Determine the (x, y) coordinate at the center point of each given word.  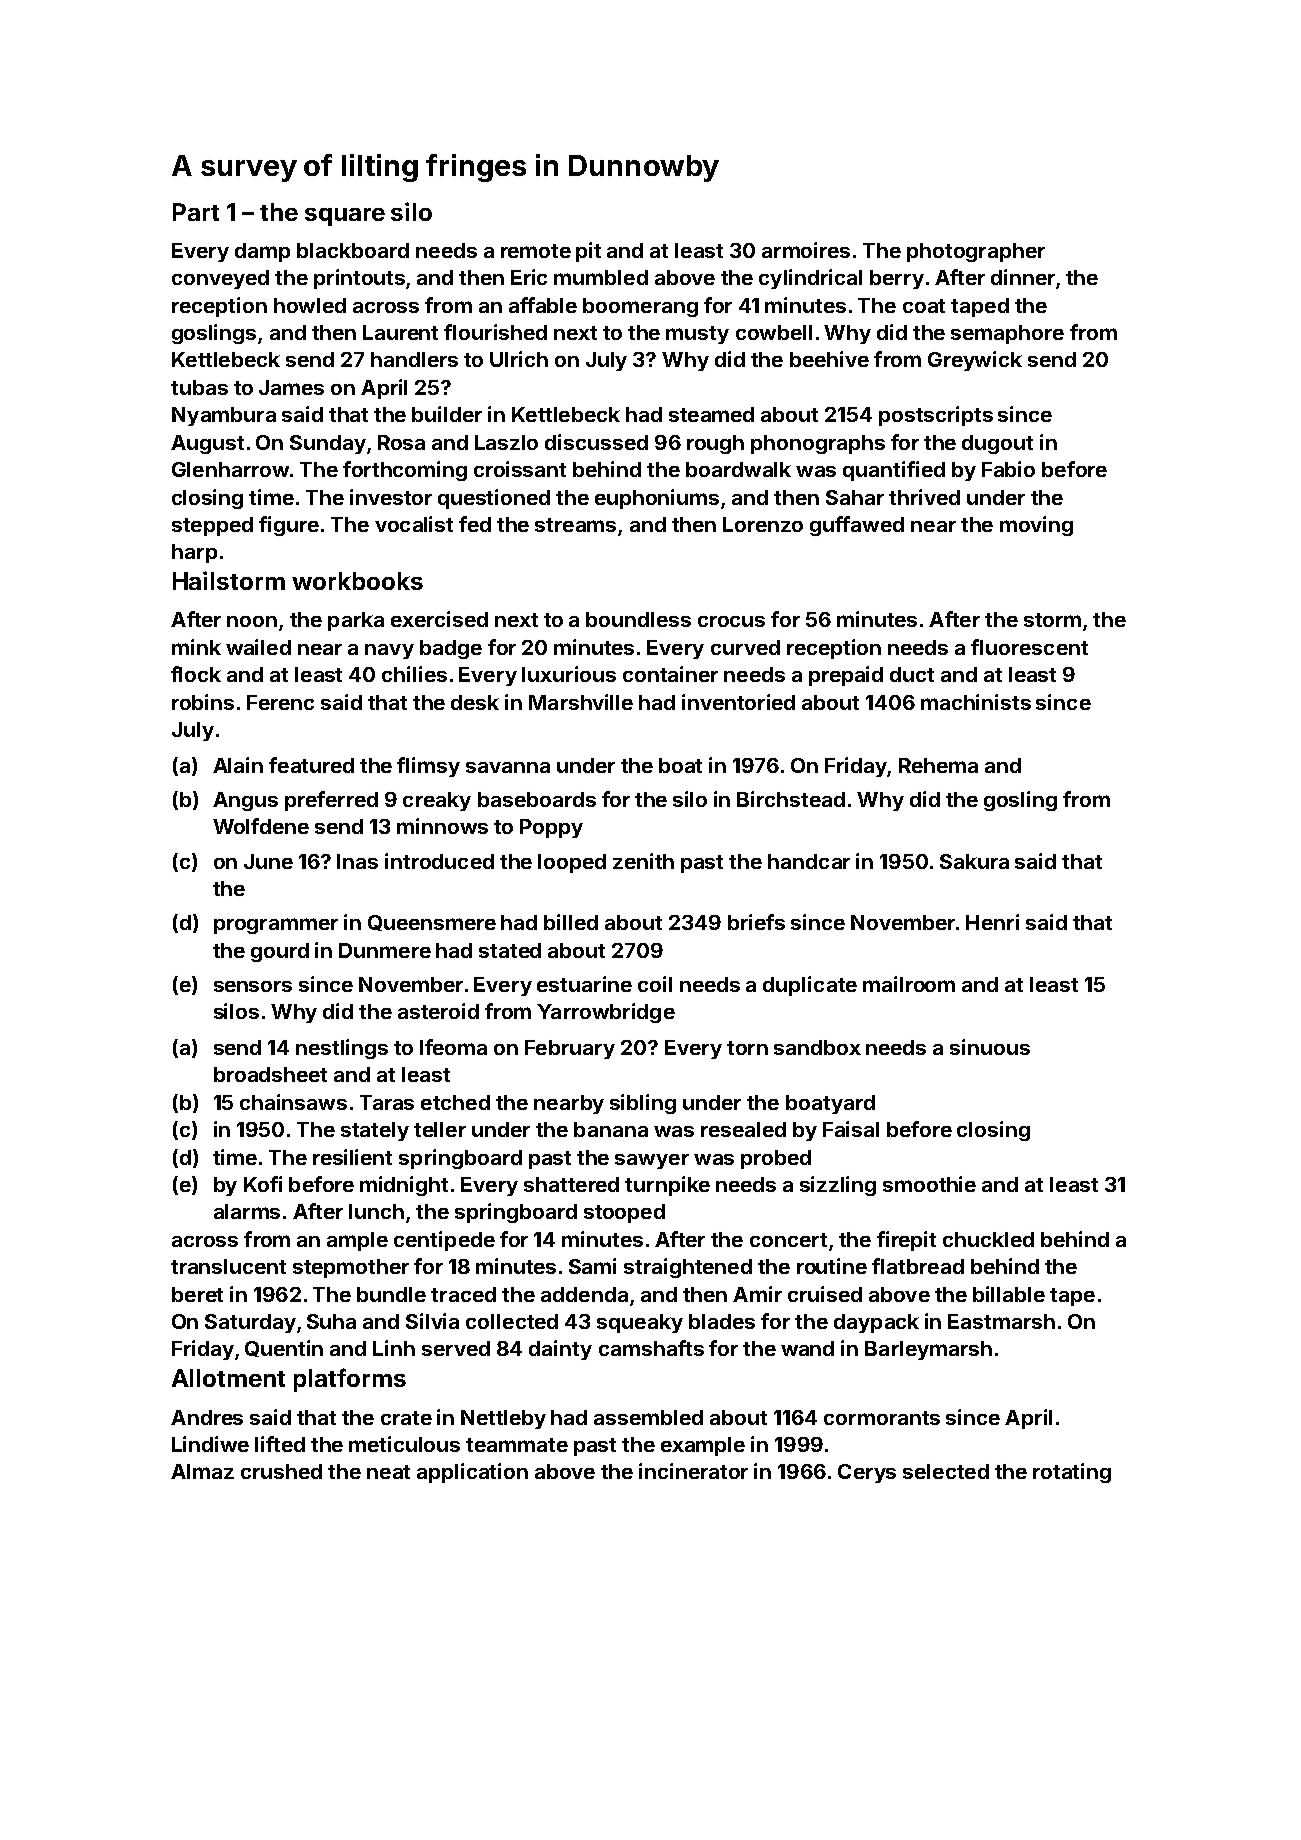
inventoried (738, 702)
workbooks (357, 581)
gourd (280, 952)
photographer (976, 252)
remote (536, 251)
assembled (648, 1417)
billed (571, 922)
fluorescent (1029, 647)
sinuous (990, 1047)
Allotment (228, 1378)
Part (196, 212)
